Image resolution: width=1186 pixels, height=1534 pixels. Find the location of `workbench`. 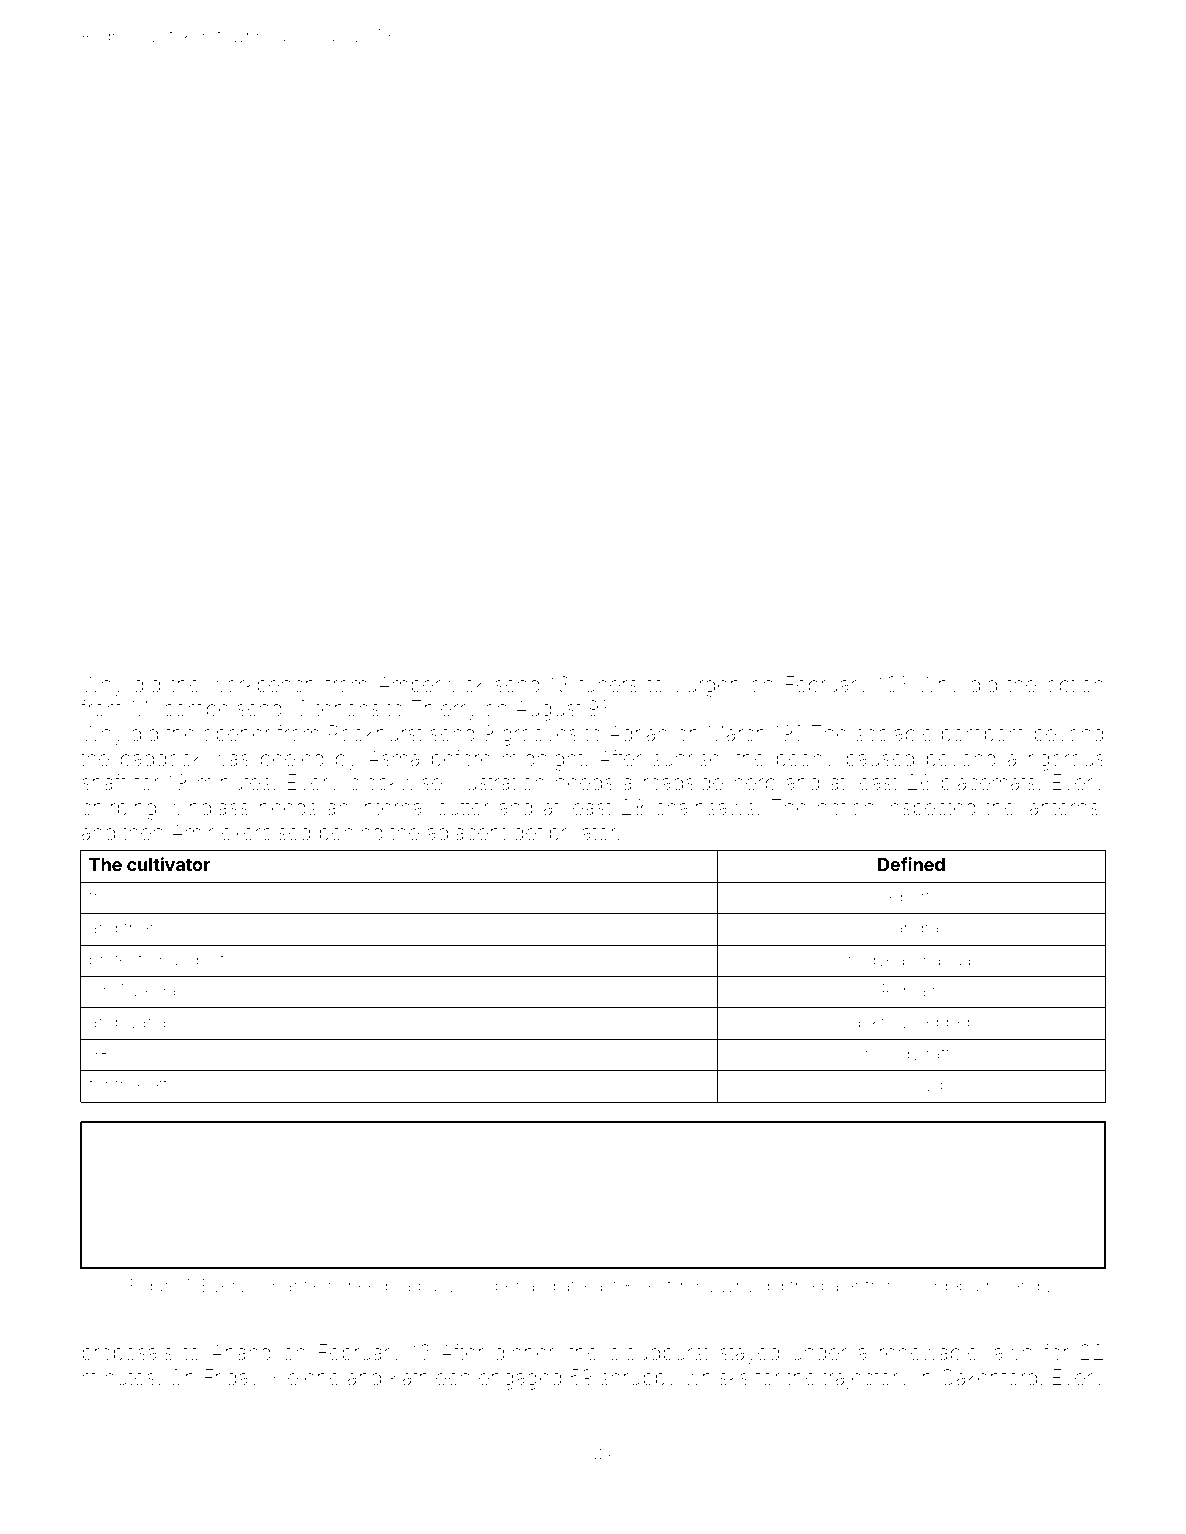

workbench is located at coordinates (262, 685).
